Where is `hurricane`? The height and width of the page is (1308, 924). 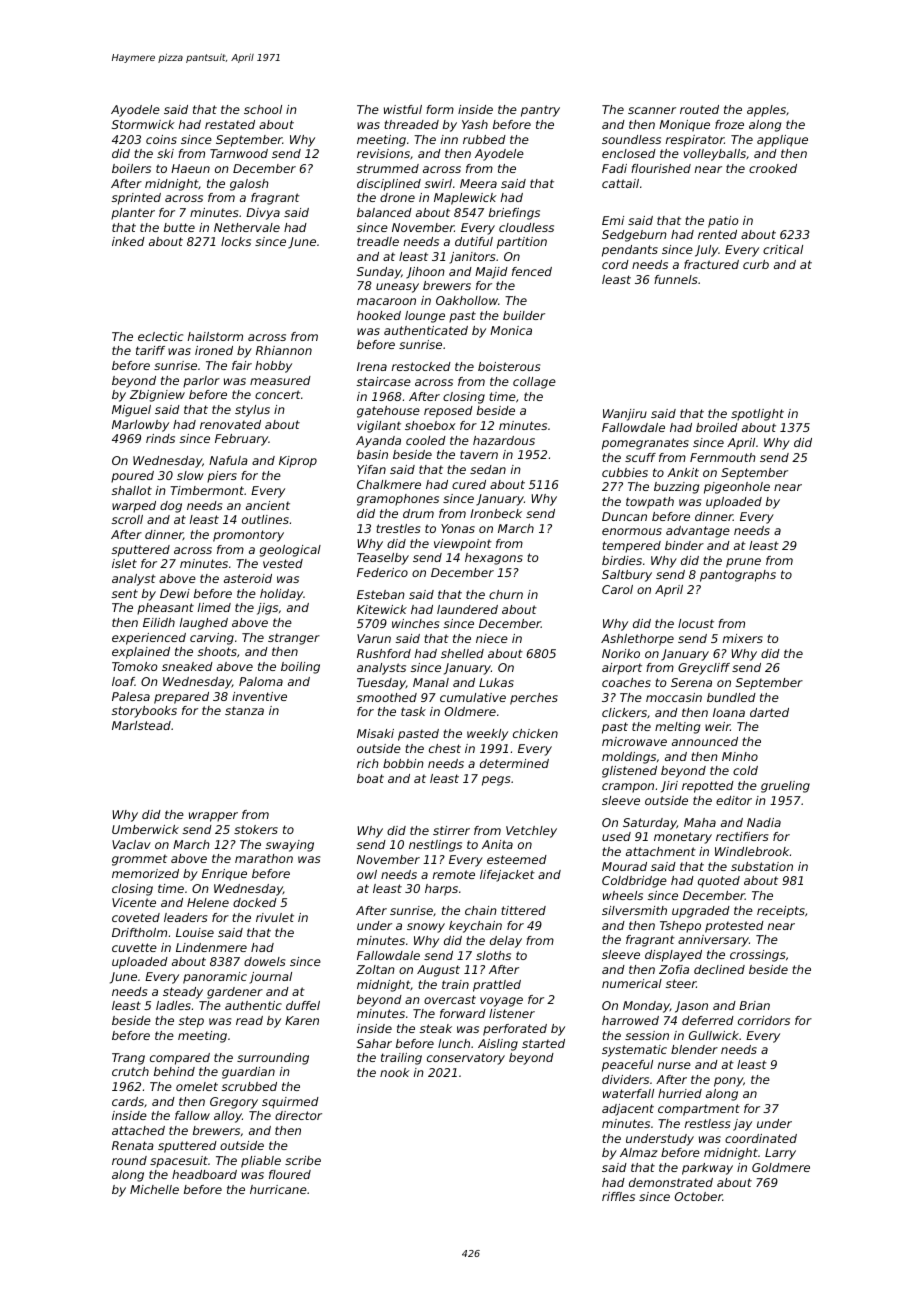 hurricane is located at coordinates (278, 1189).
